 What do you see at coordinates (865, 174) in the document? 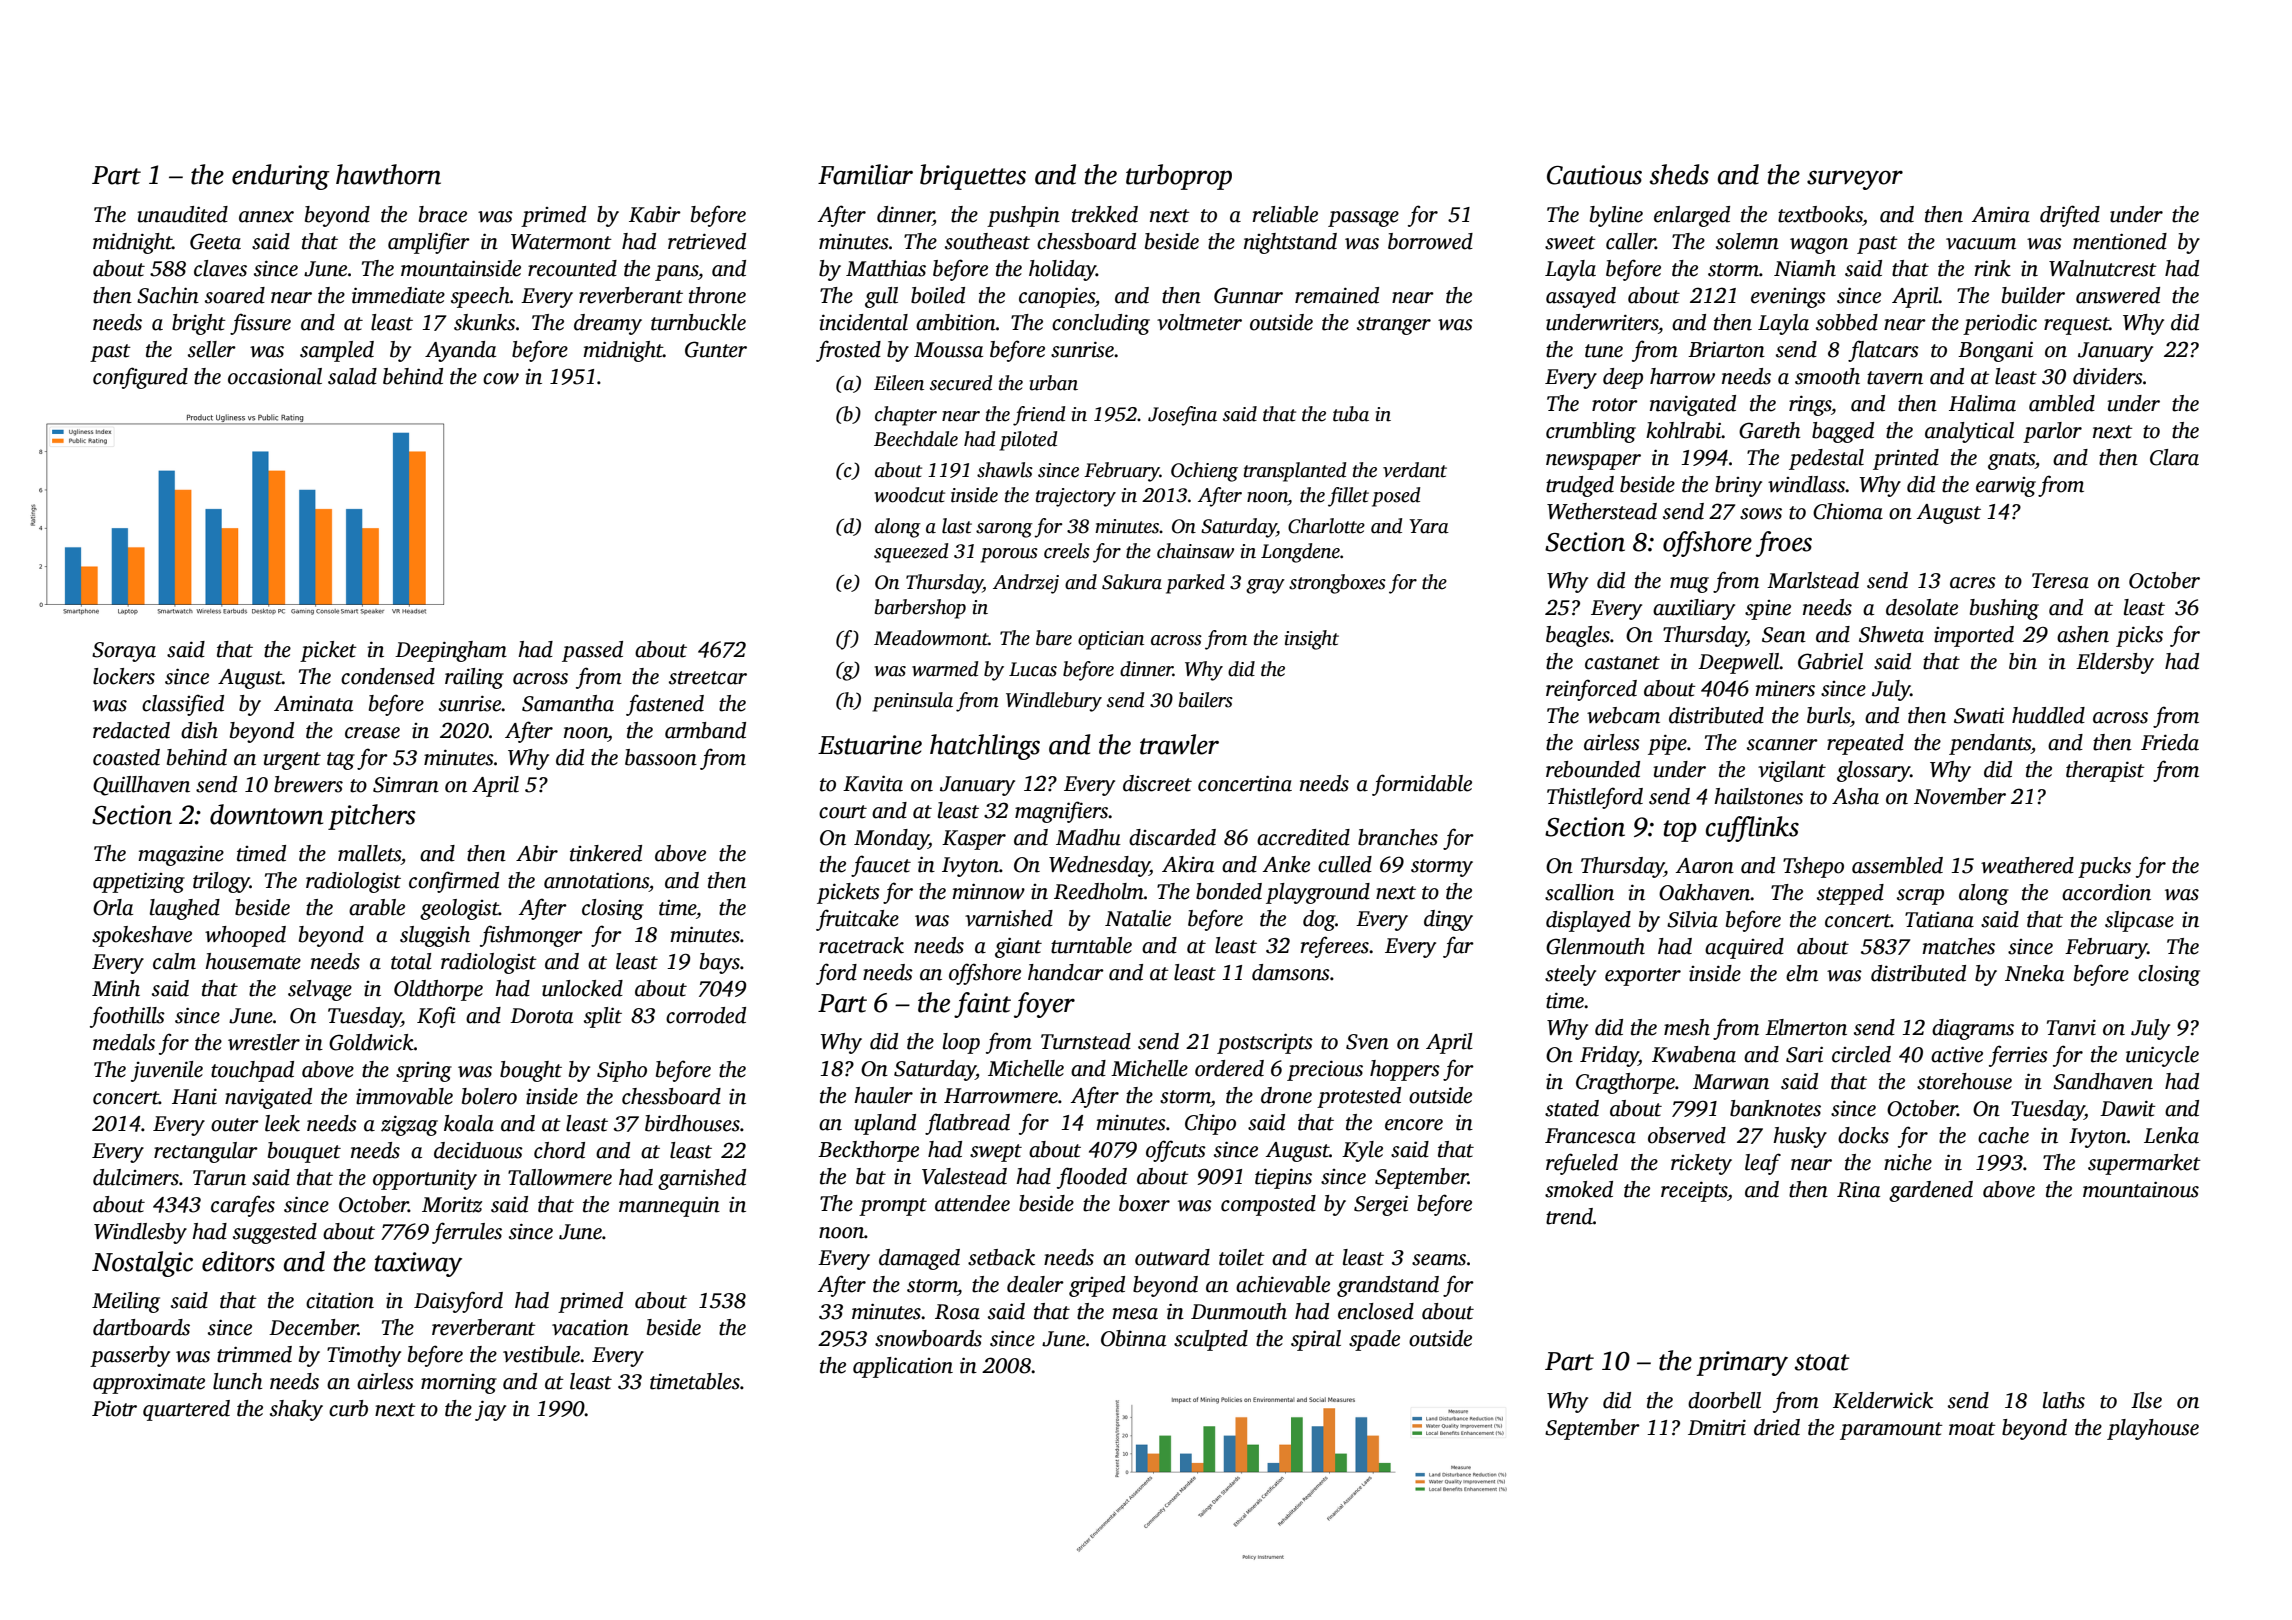
I see `Familiar` at bounding box center [865, 174].
